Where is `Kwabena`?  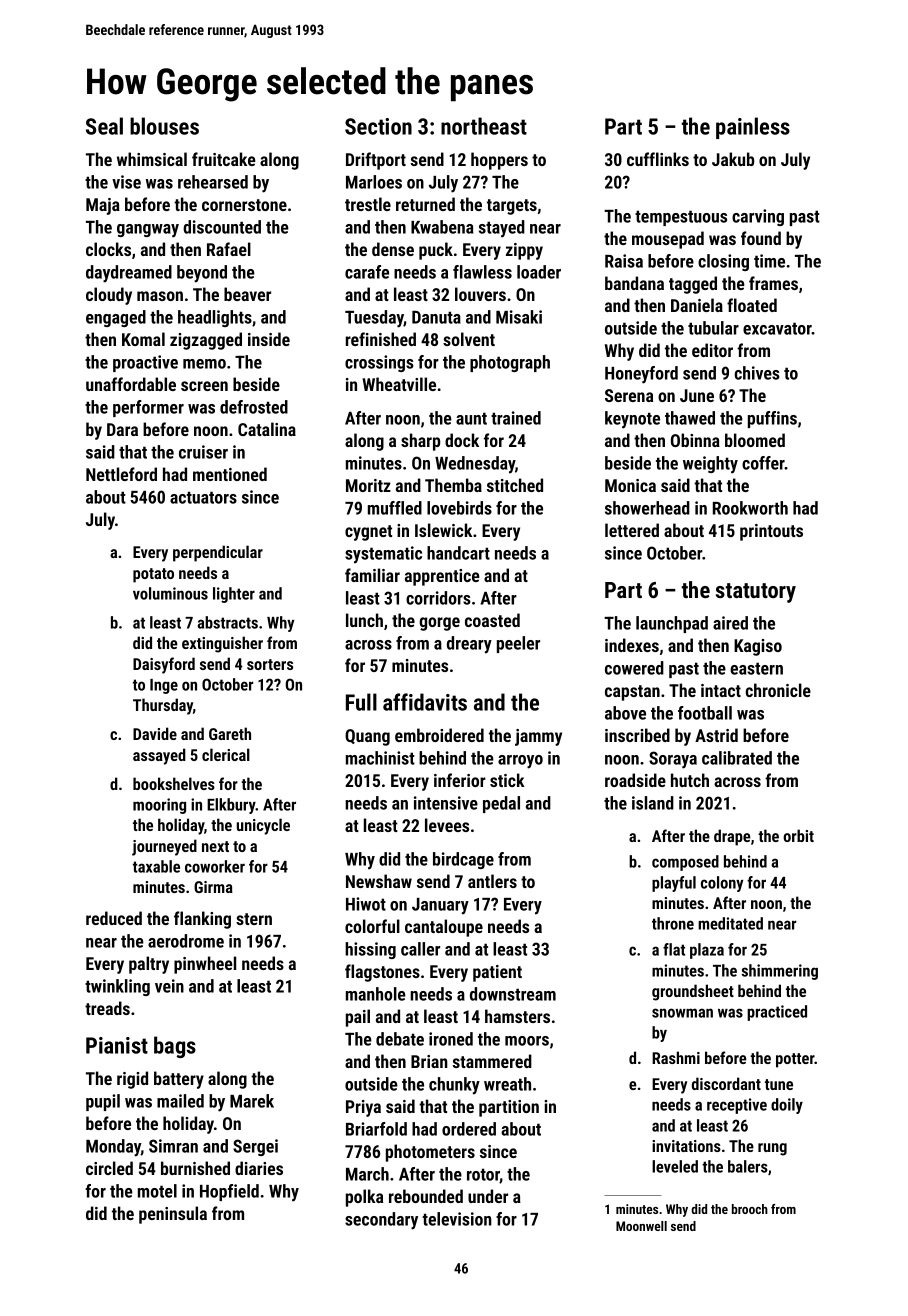 Kwabena is located at coordinates (442, 227).
